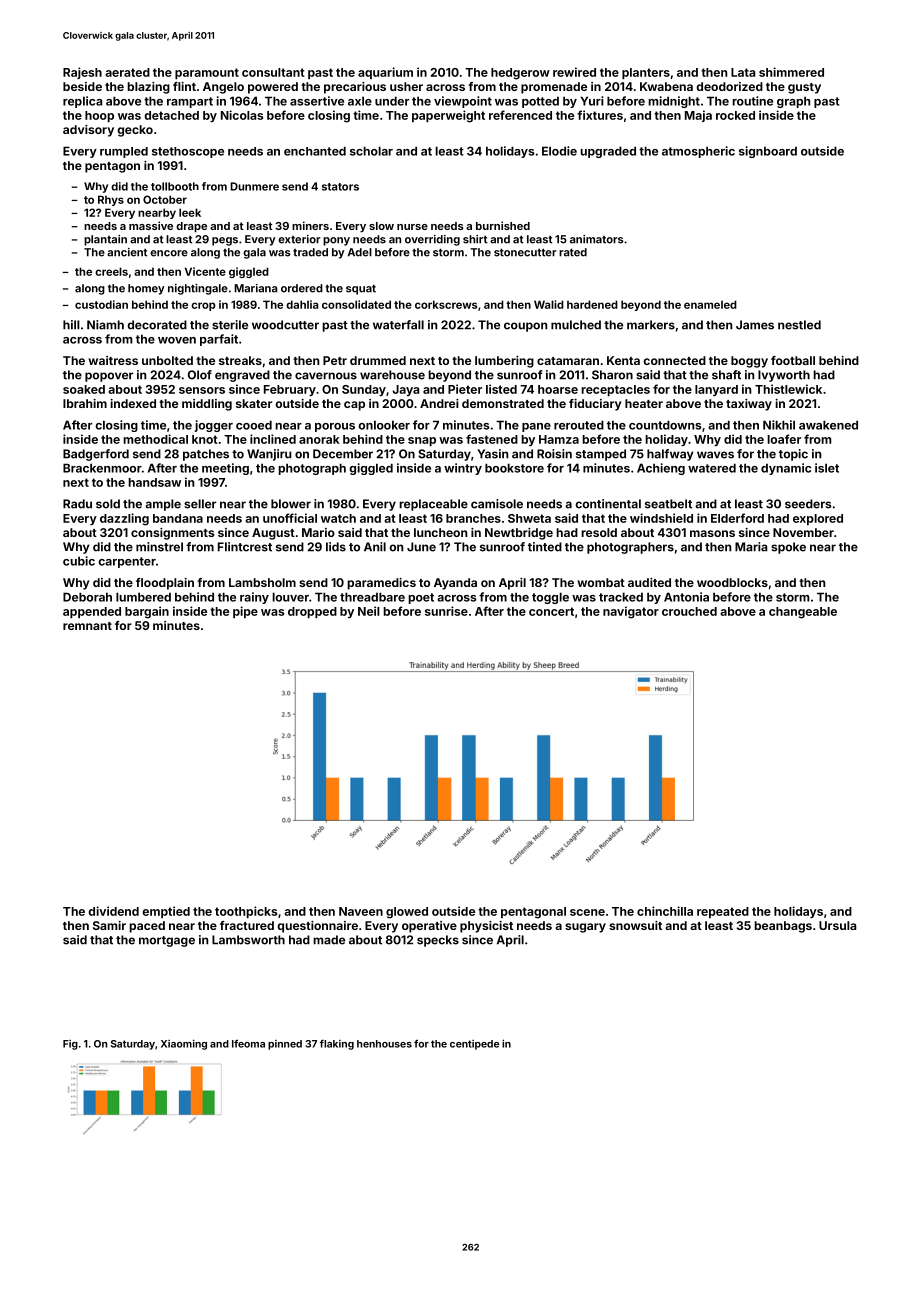 Image resolution: width=924 pixels, height=1308 pixels. I want to click on Andrei, so click(439, 403).
